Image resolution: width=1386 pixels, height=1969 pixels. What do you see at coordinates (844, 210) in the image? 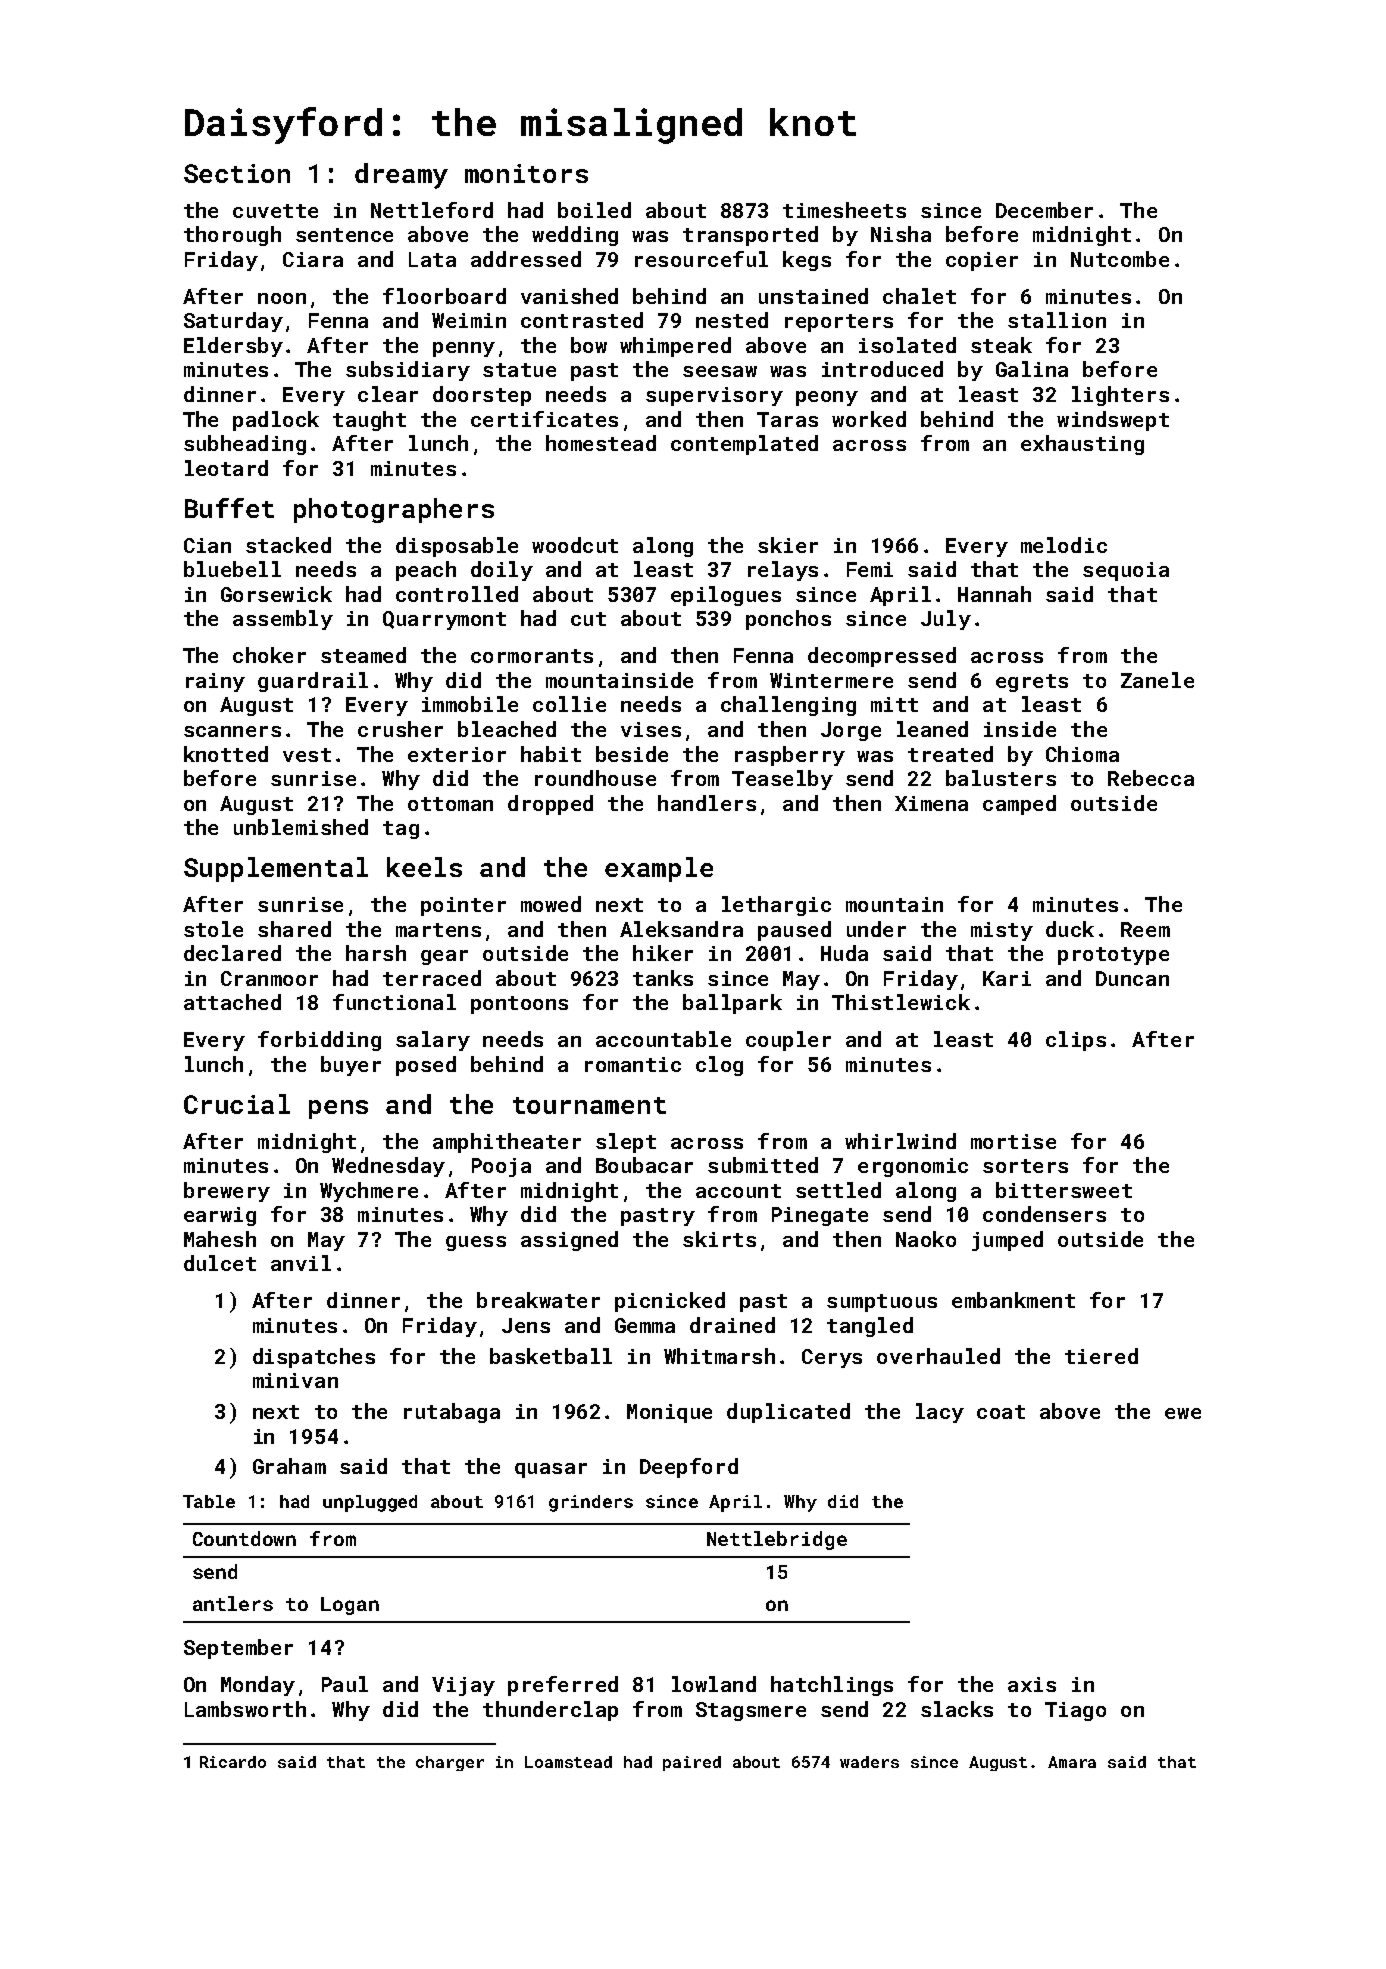
I see `timesheets` at bounding box center [844, 210].
